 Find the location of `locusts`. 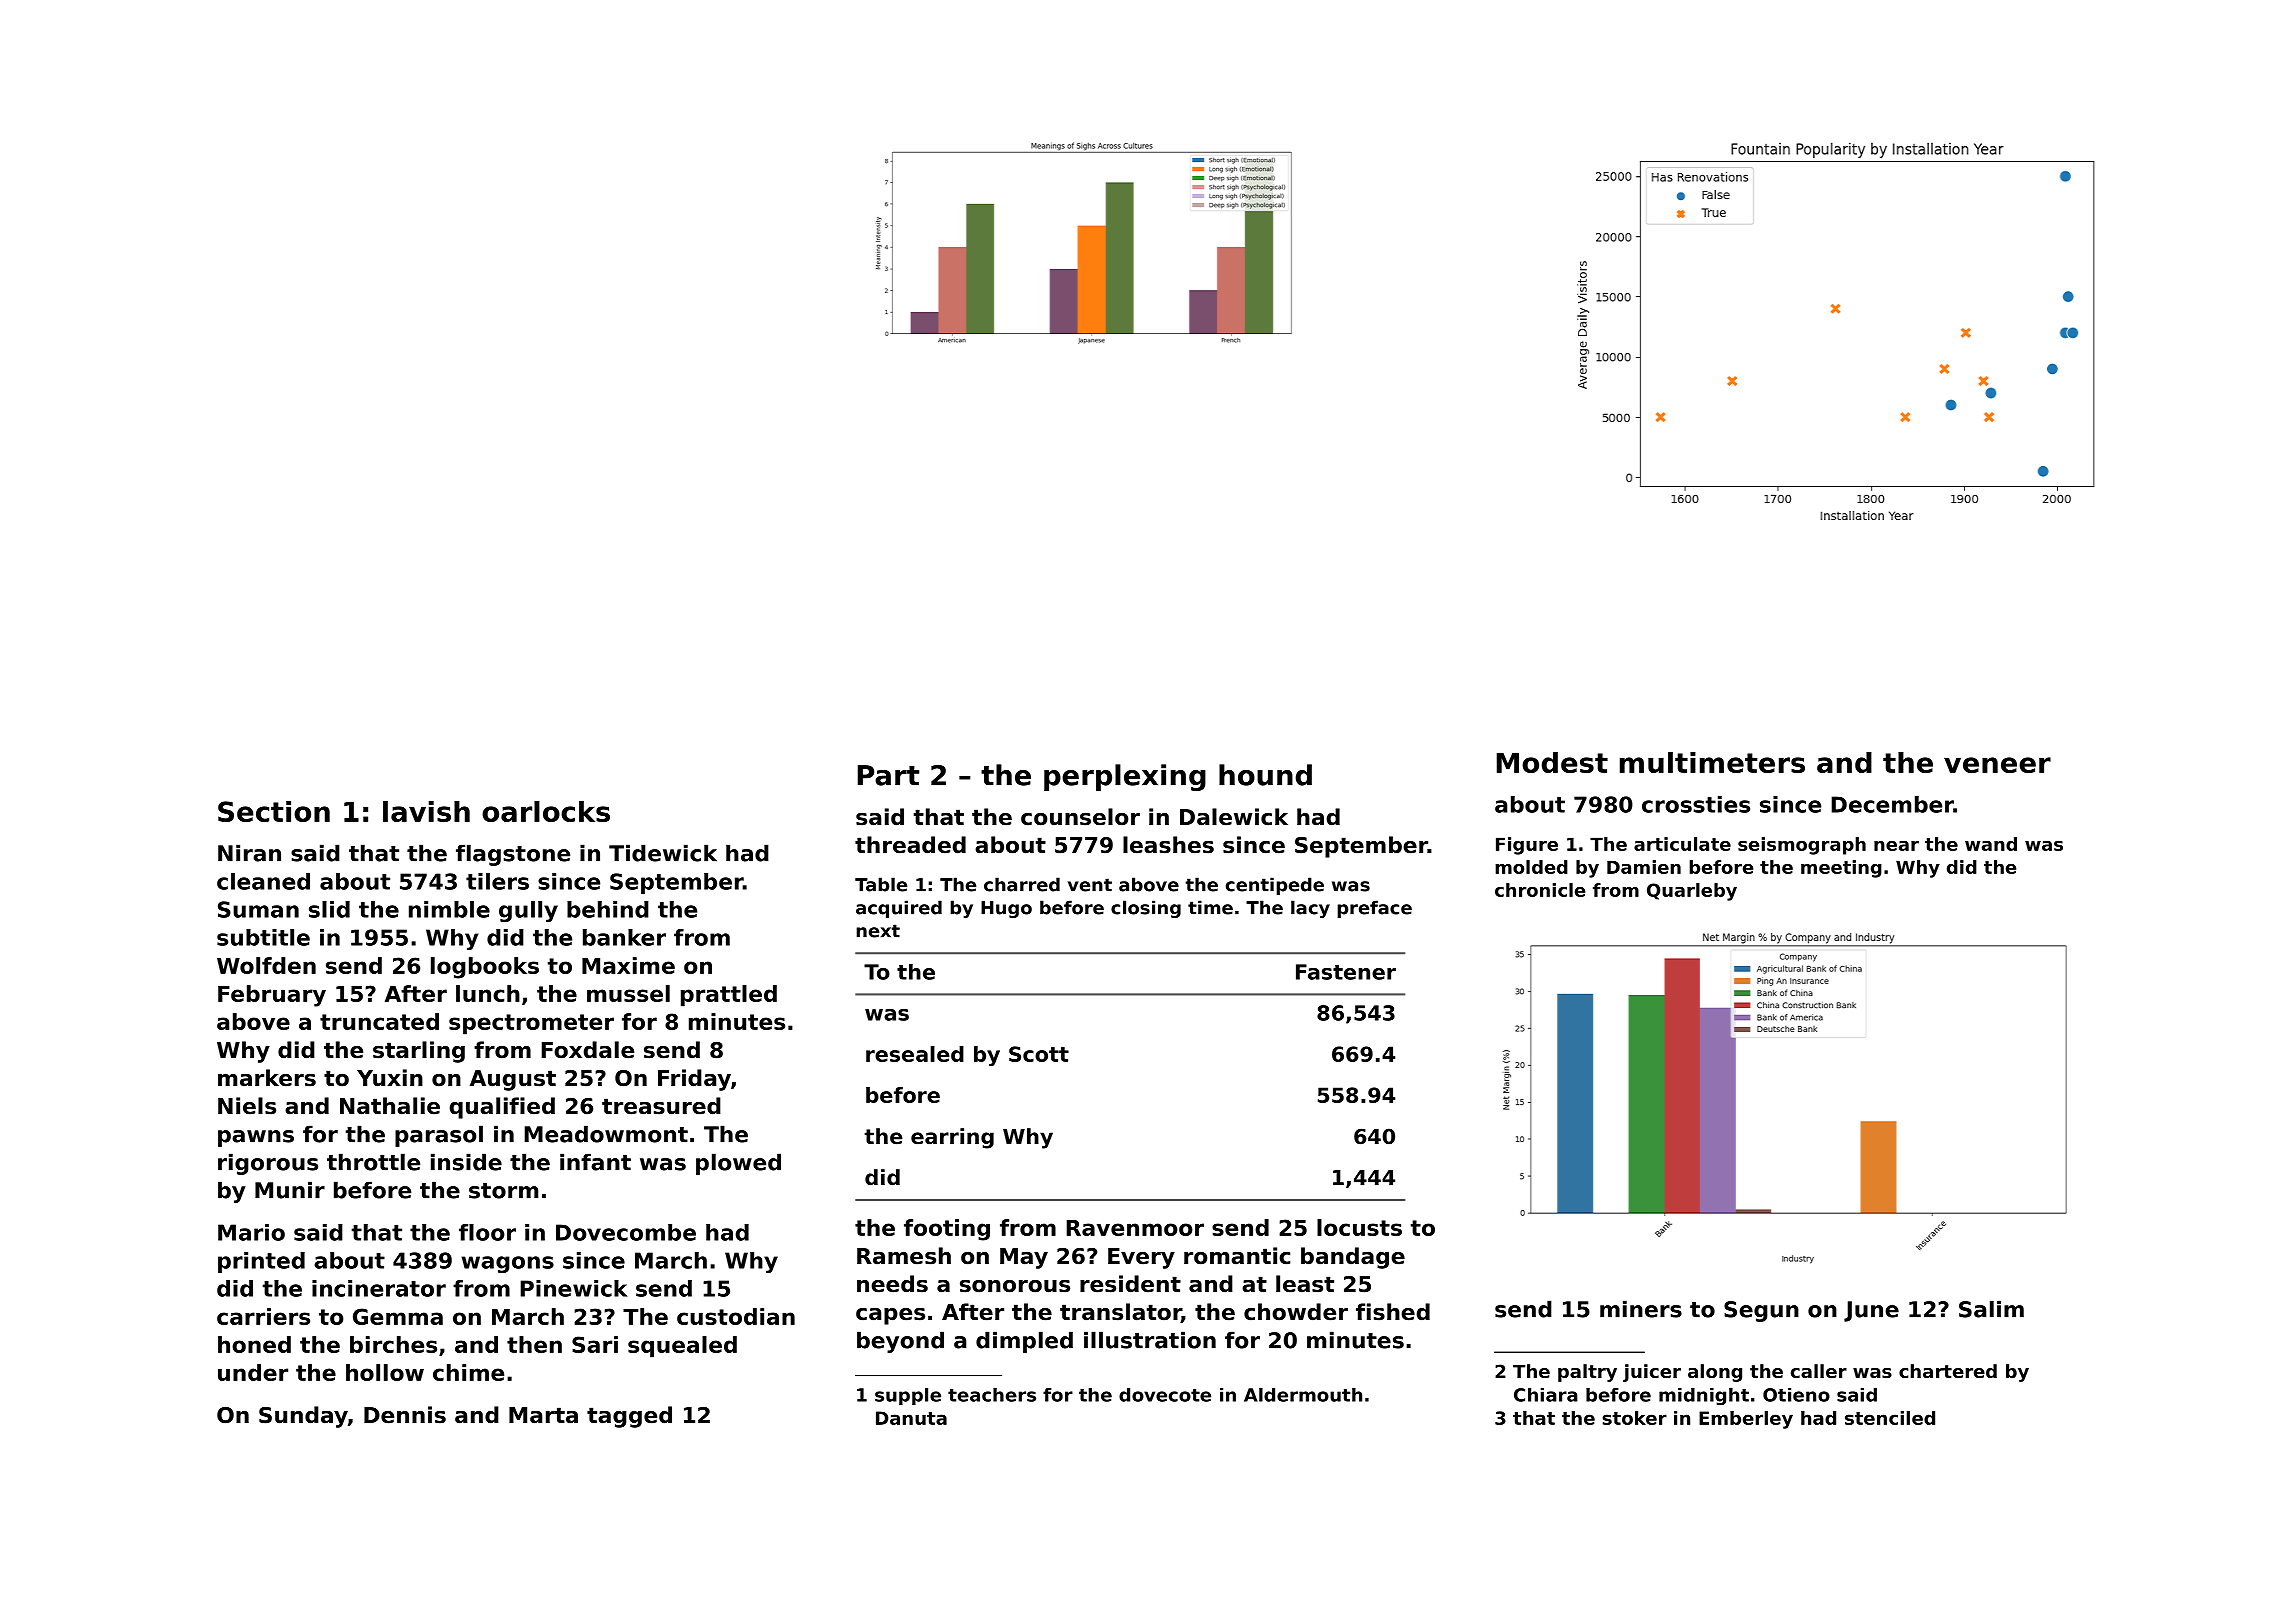

locusts is located at coordinates (1359, 1227).
